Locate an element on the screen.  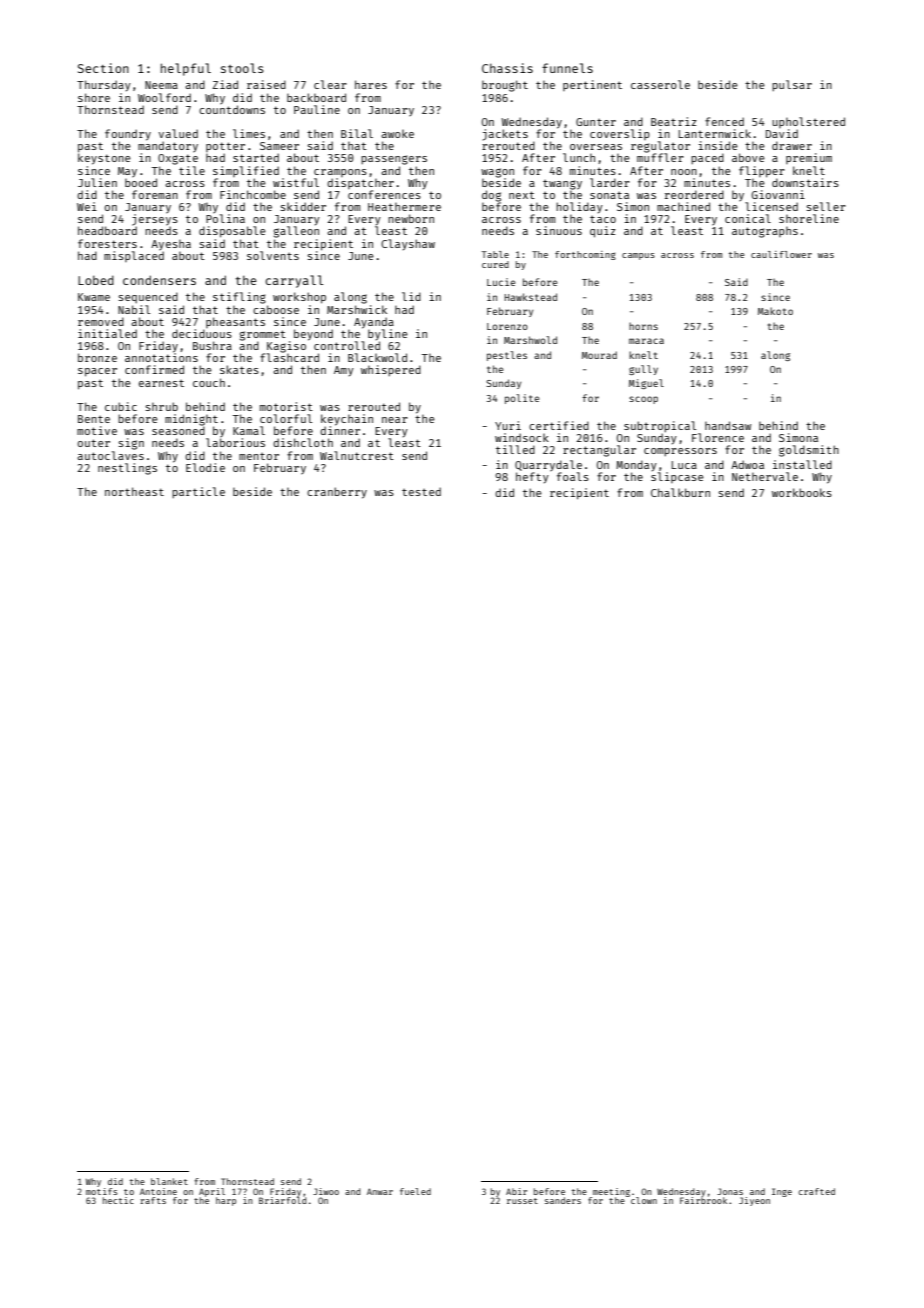
fueled is located at coordinates (415, 1191).
